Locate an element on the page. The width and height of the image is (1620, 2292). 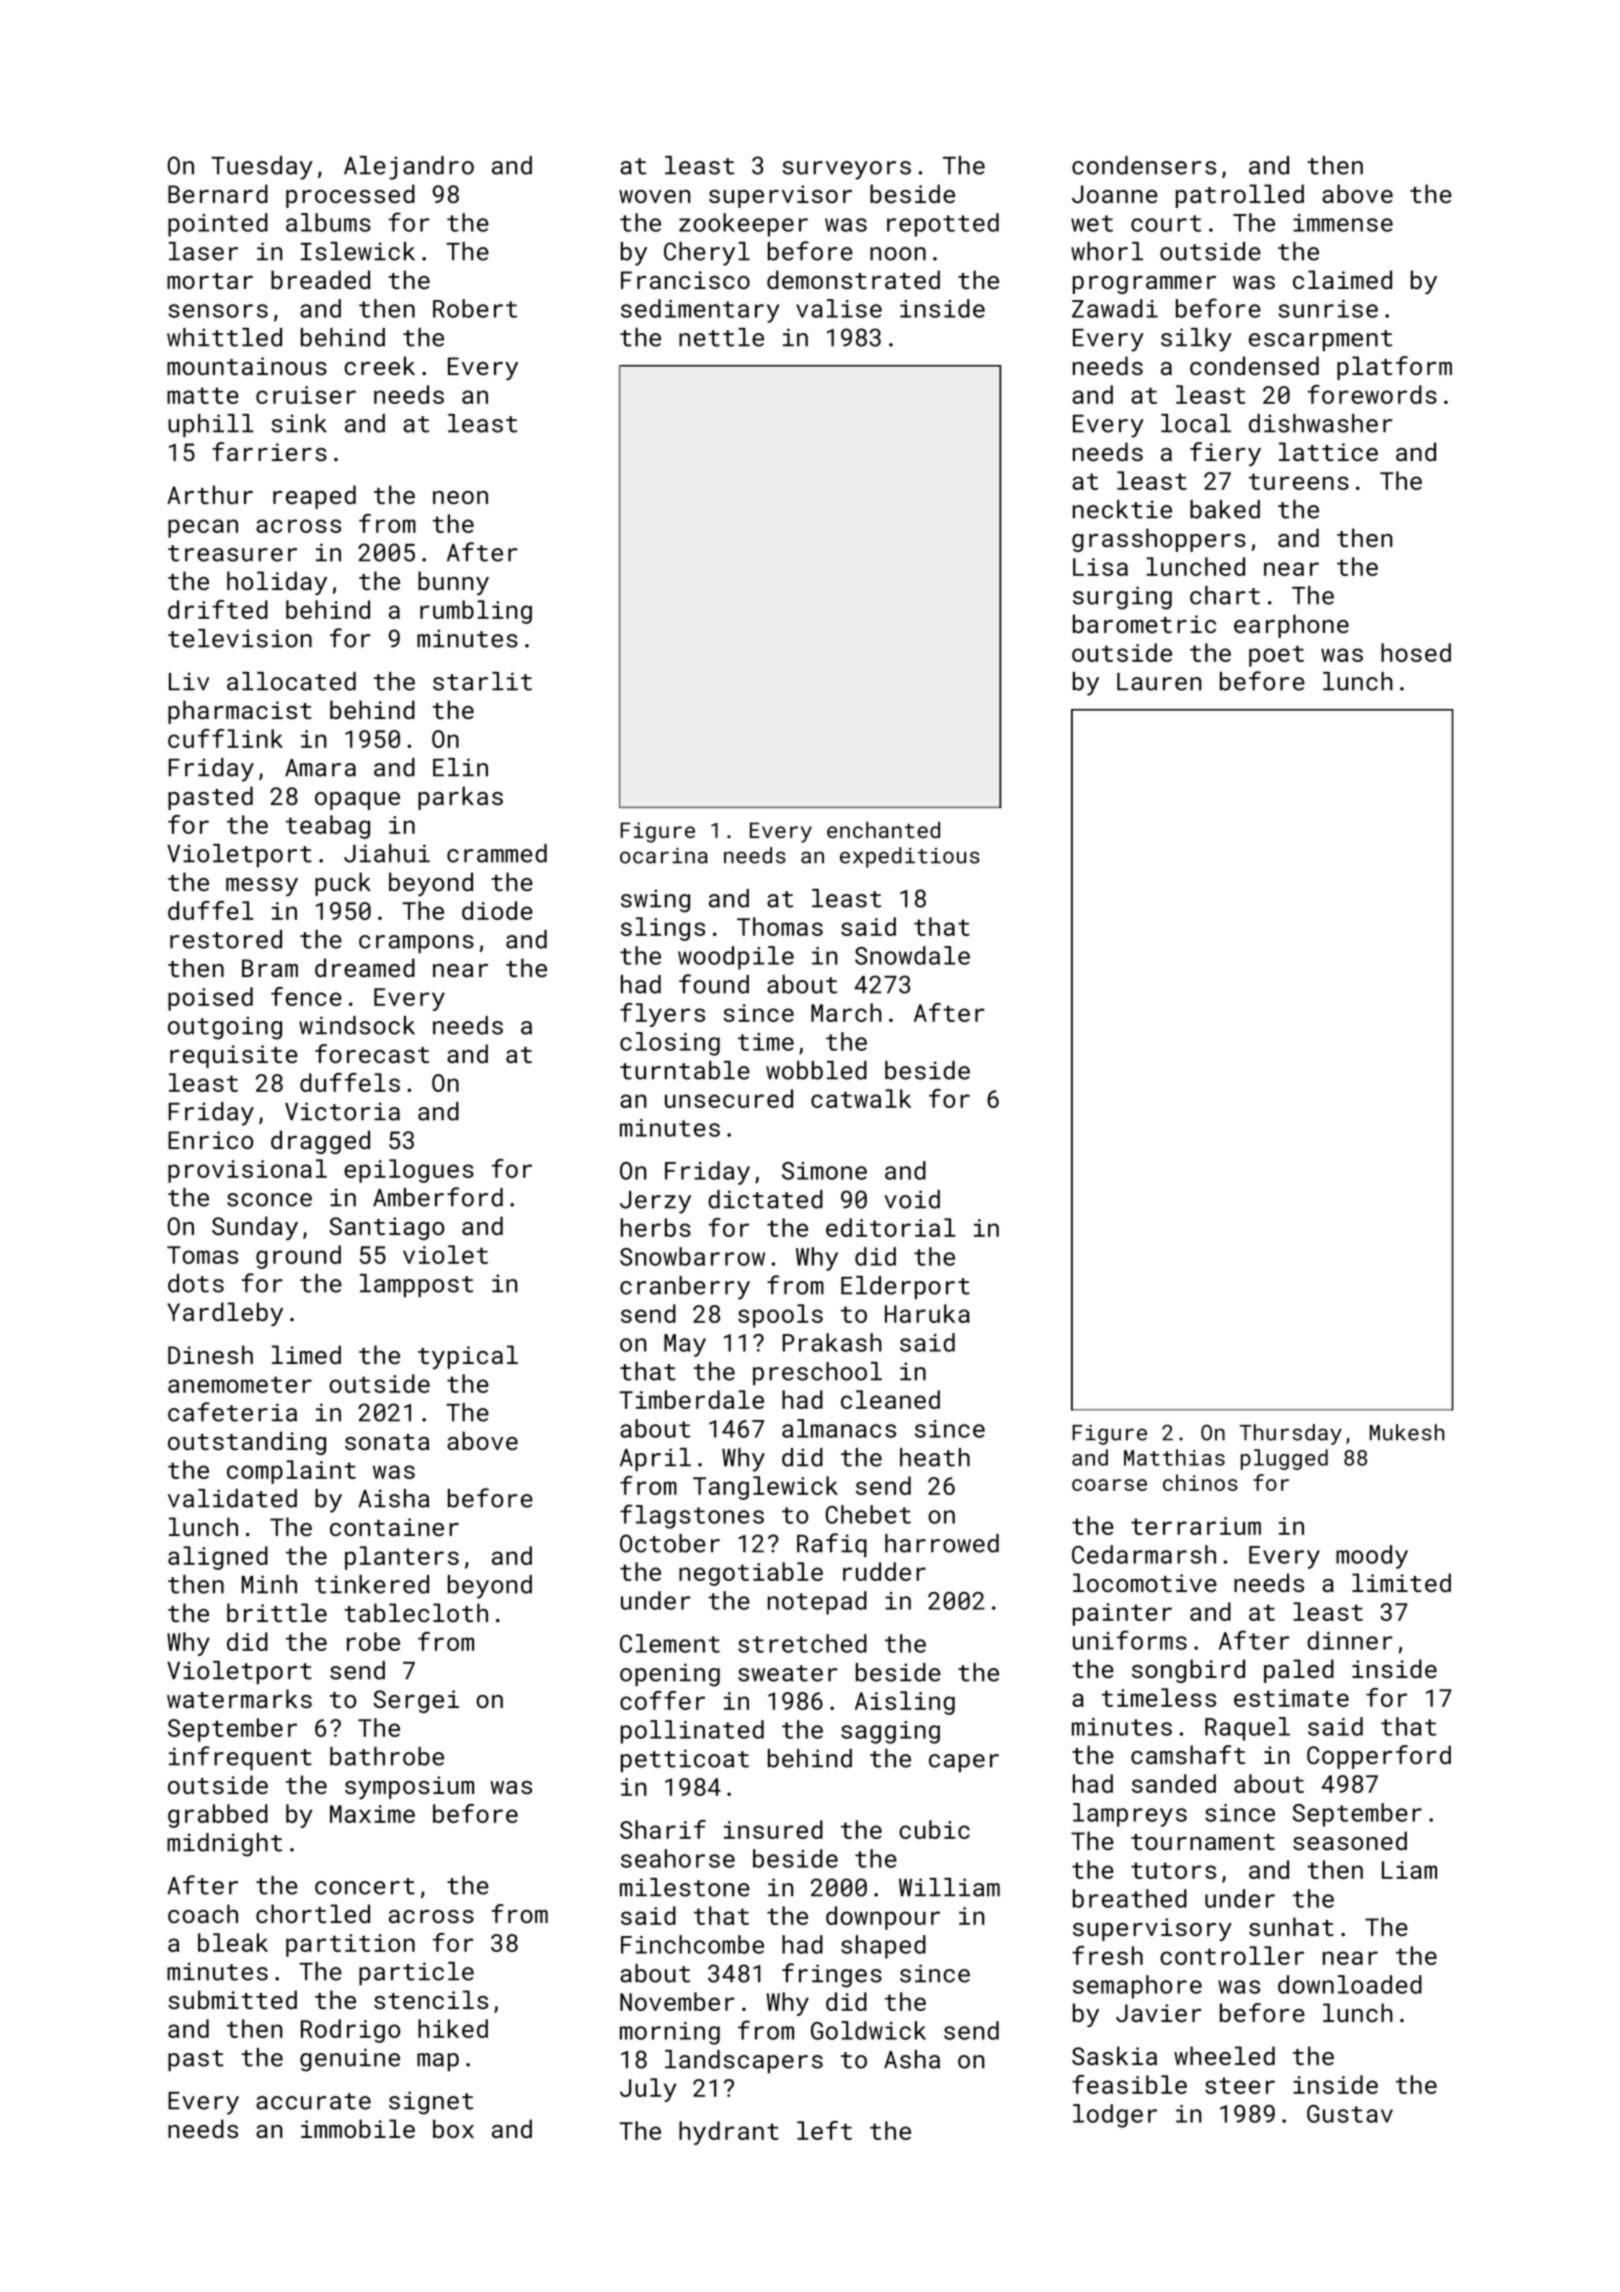
Mukesh is located at coordinates (1407, 1432).
